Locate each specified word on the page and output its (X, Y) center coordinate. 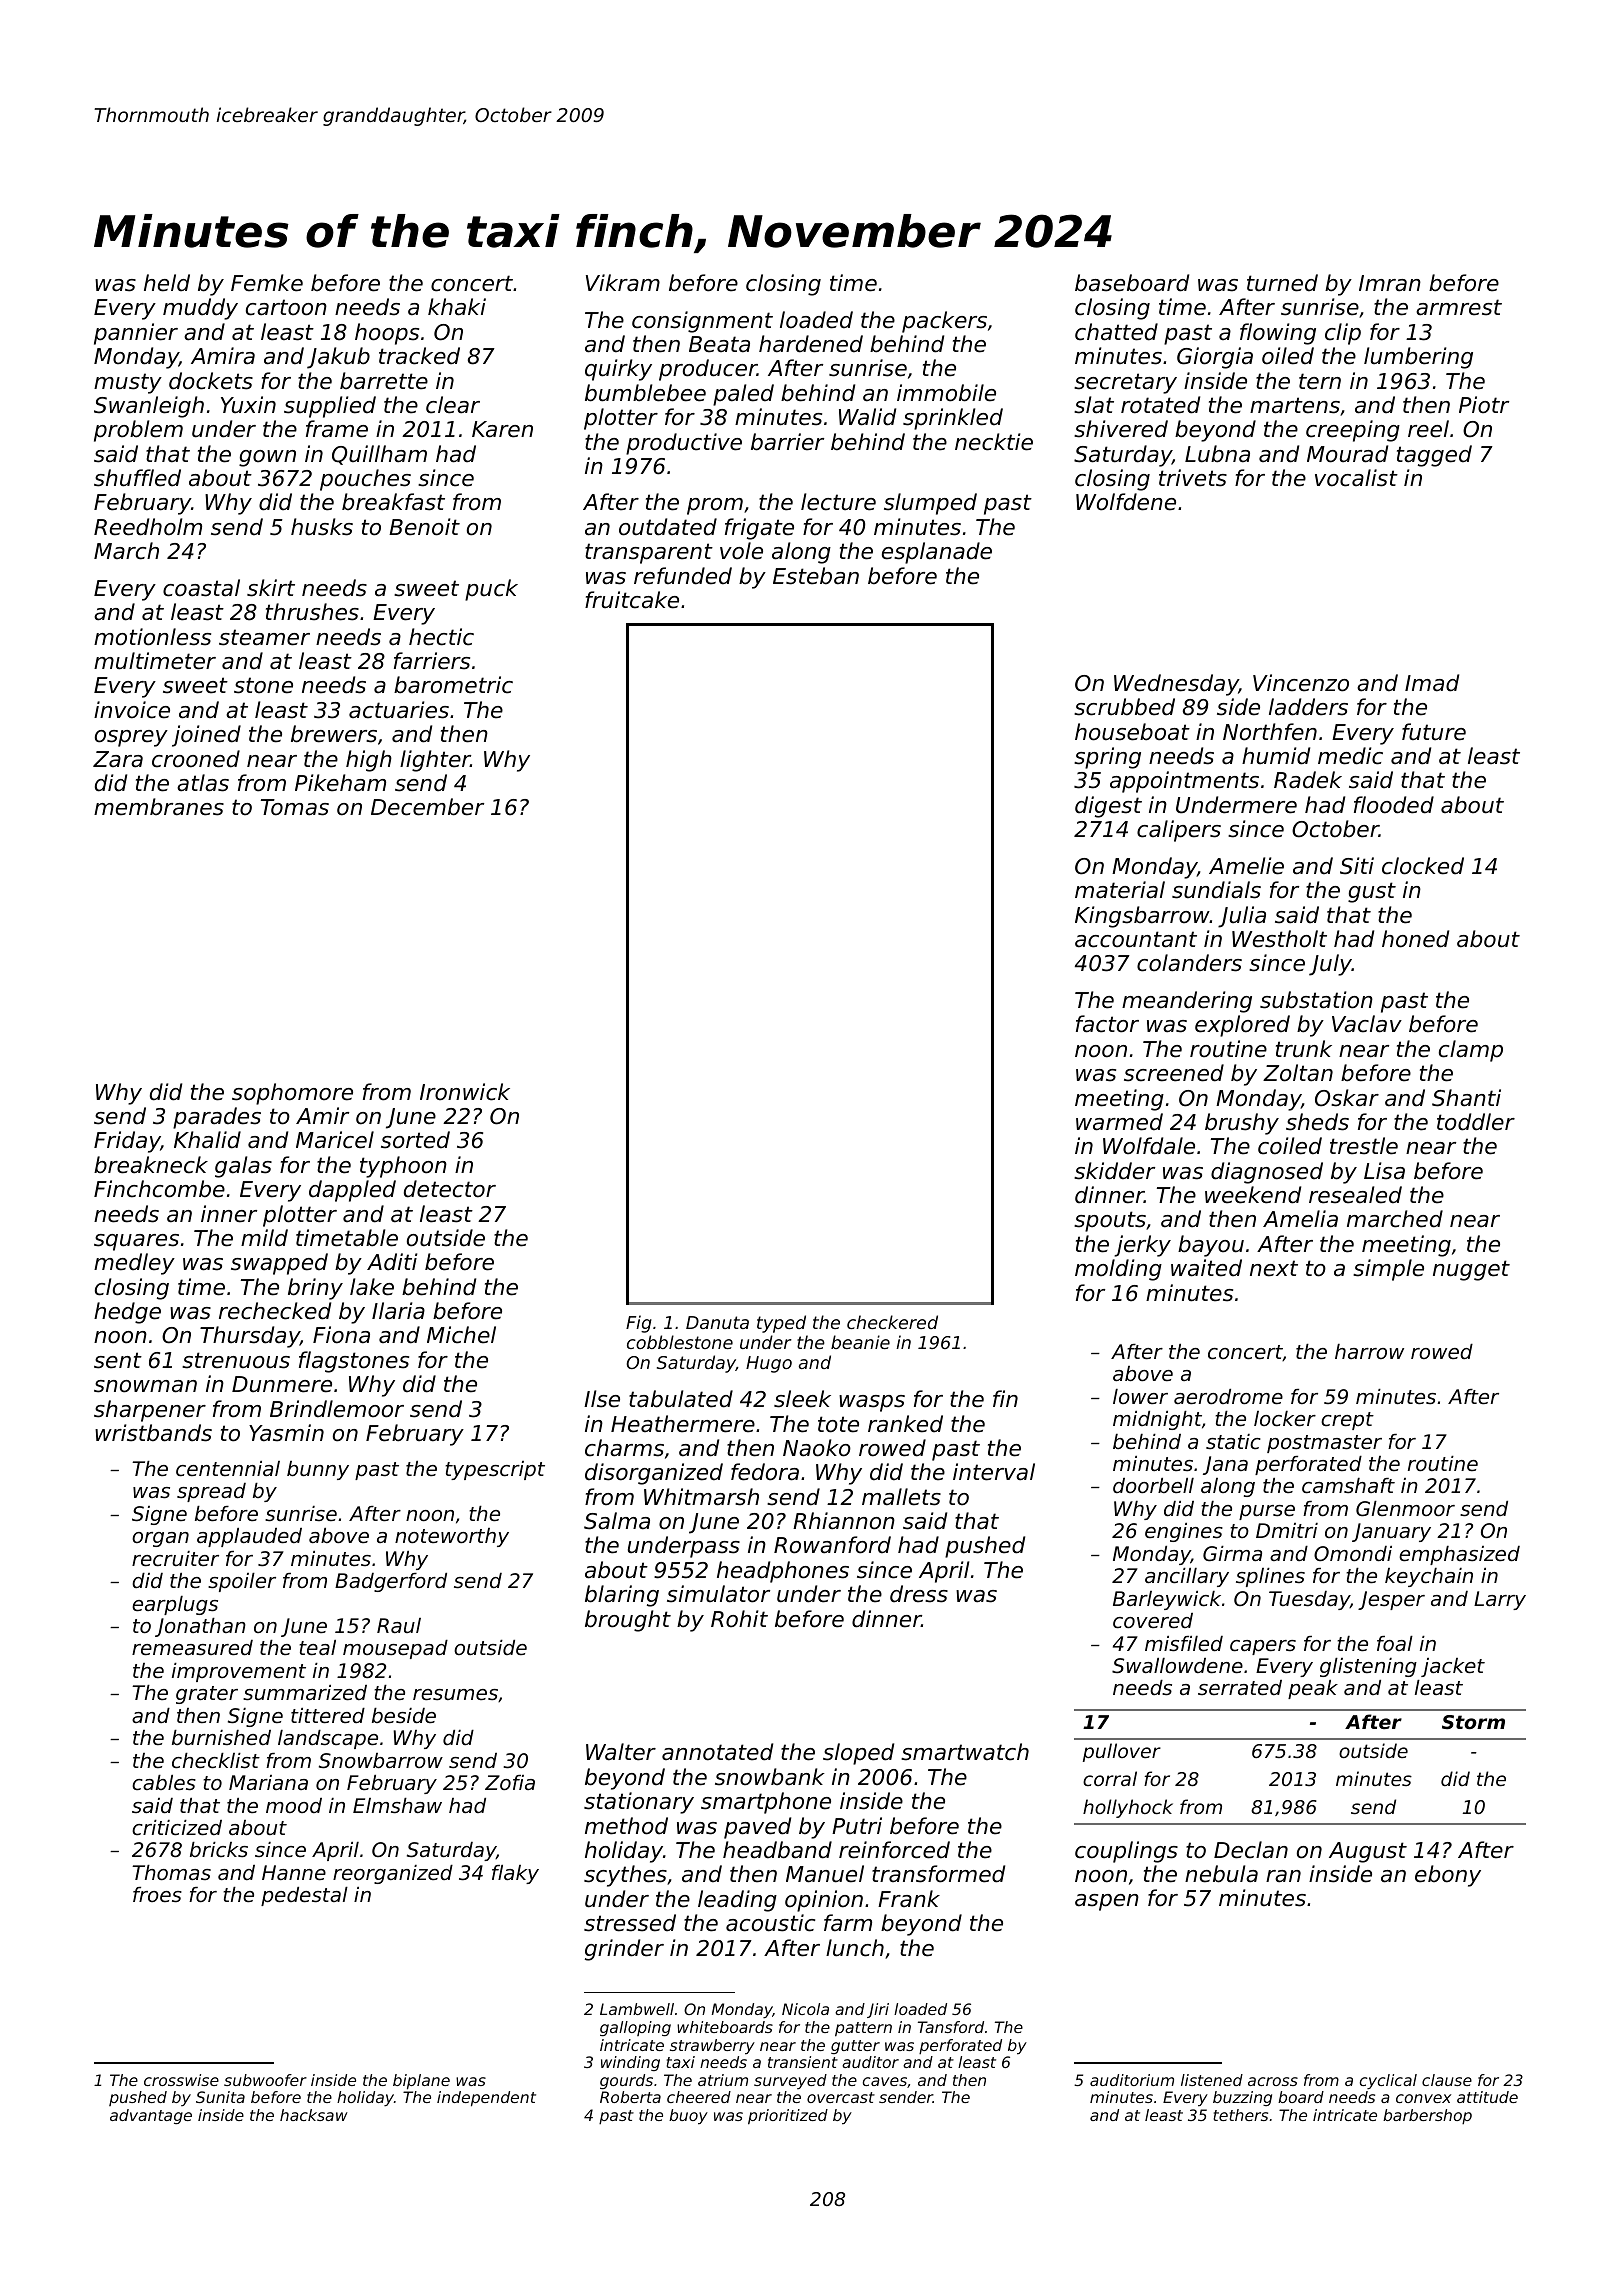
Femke (267, 283)
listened (1212, 2080)
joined (206, 736)
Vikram (623, 283)
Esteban (816, 576)
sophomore (292, 1094)
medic (1350, 756)
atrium (723, 2080)
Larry (1500, 1600)
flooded (1394, 805)
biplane (421, 2082)
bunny (318, 1470)
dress (919, 1594)
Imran (1390, 283)
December (427, 807)
